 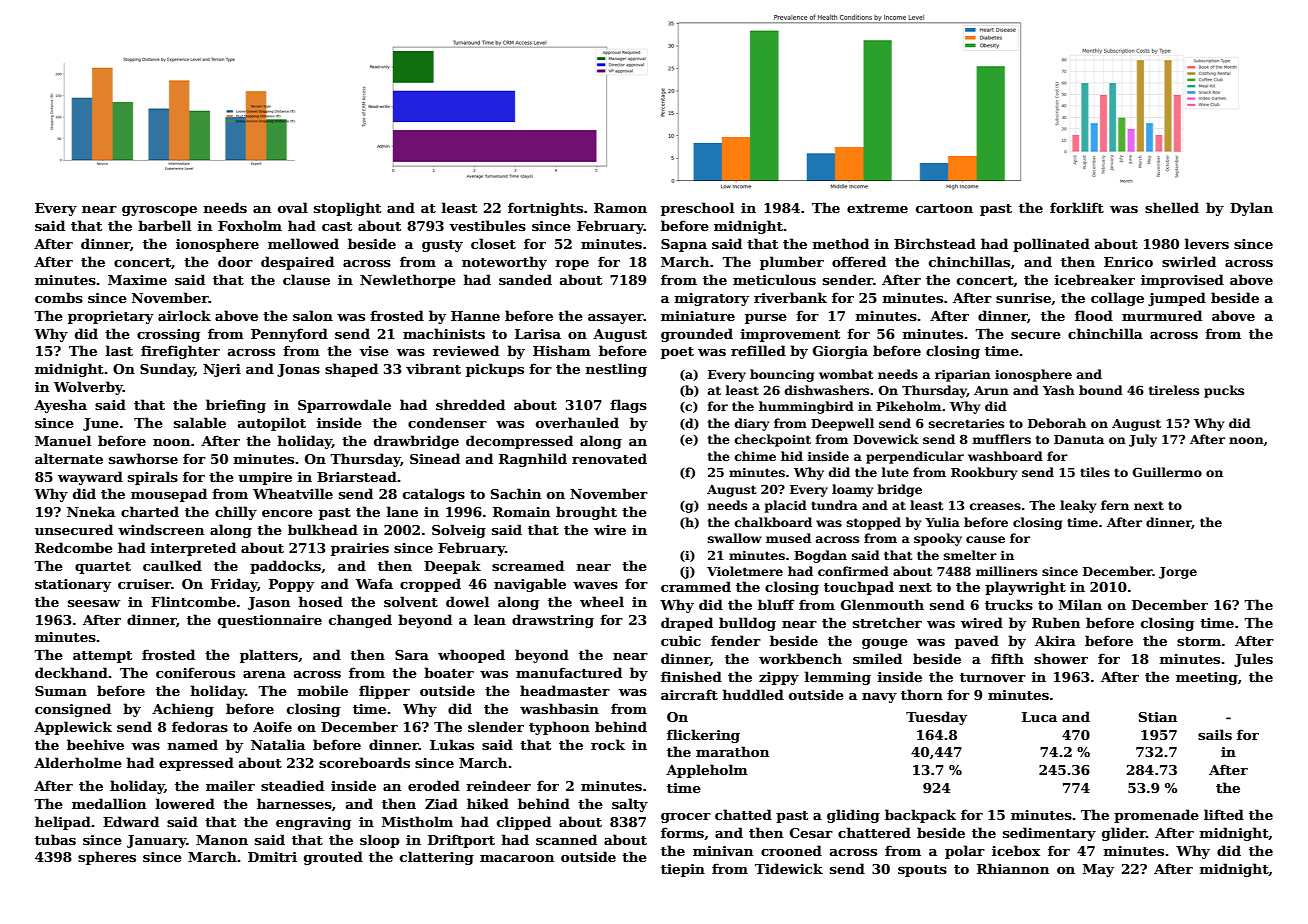 What do you see at coordinates (435, 458) in the image?
I see `Sinead` at bounding box center [435, 458].
